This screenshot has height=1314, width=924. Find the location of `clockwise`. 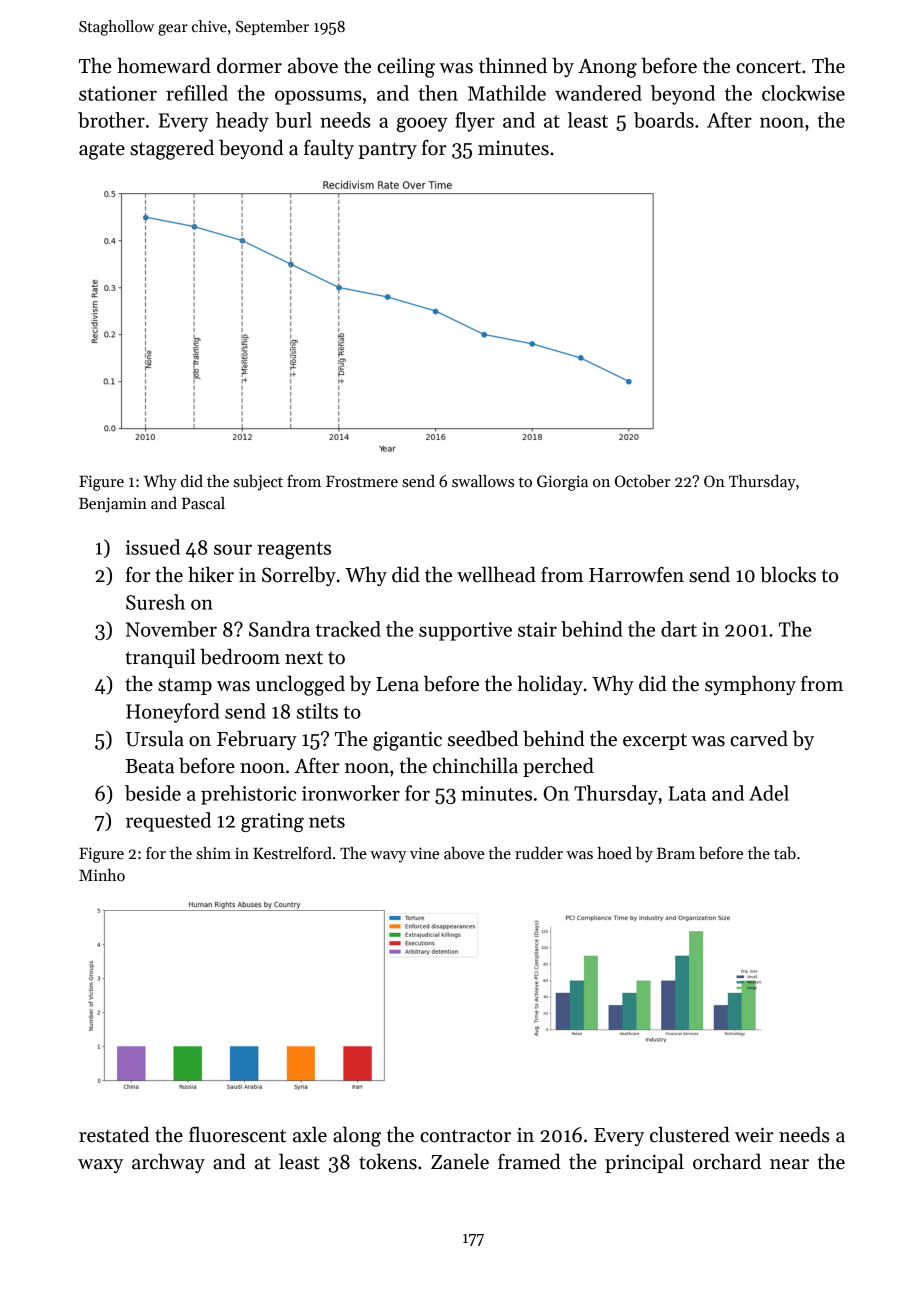

clockwise is located at coordinates (803, 93).
